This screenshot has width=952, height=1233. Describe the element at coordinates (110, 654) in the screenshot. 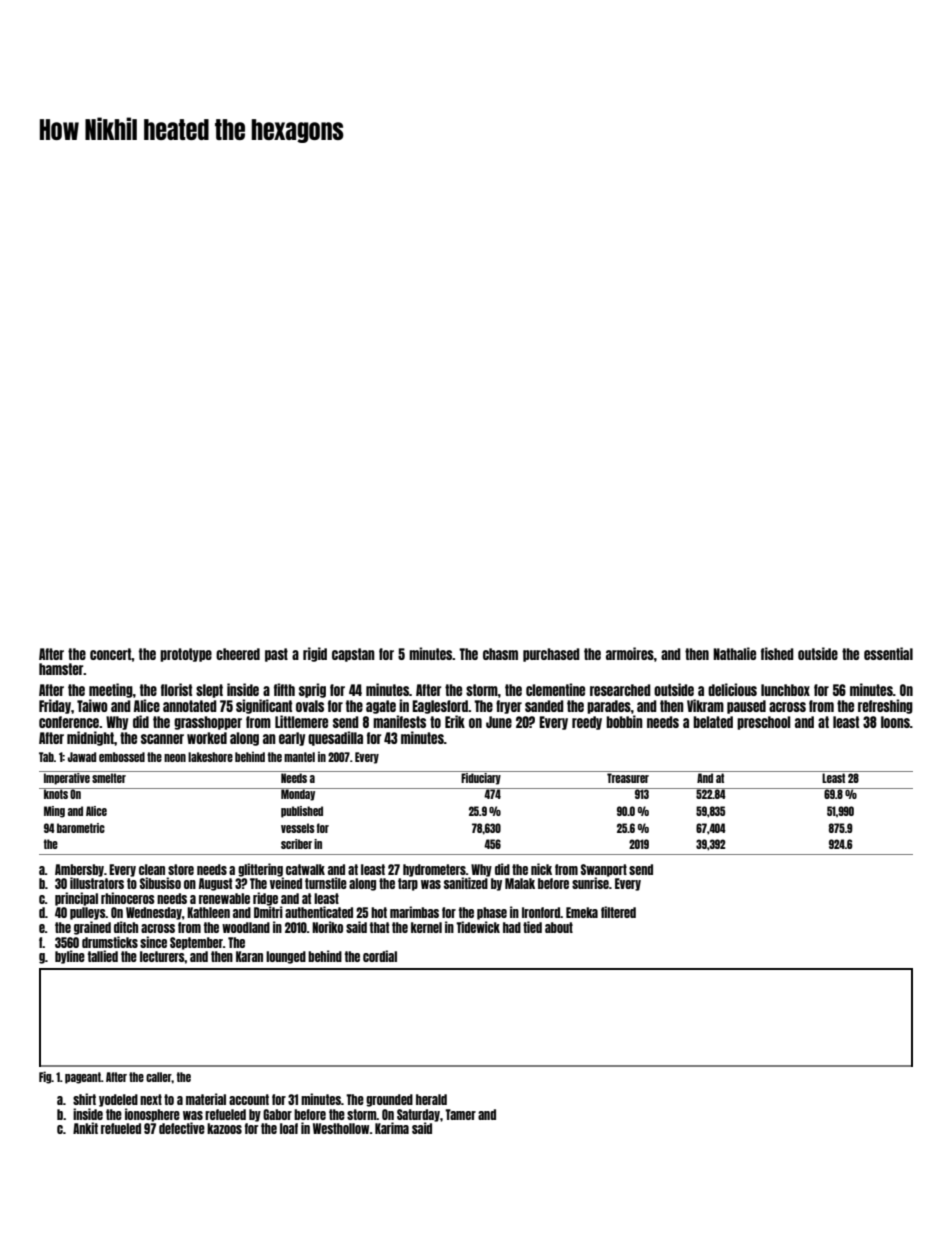

I see `concert` at that location.
